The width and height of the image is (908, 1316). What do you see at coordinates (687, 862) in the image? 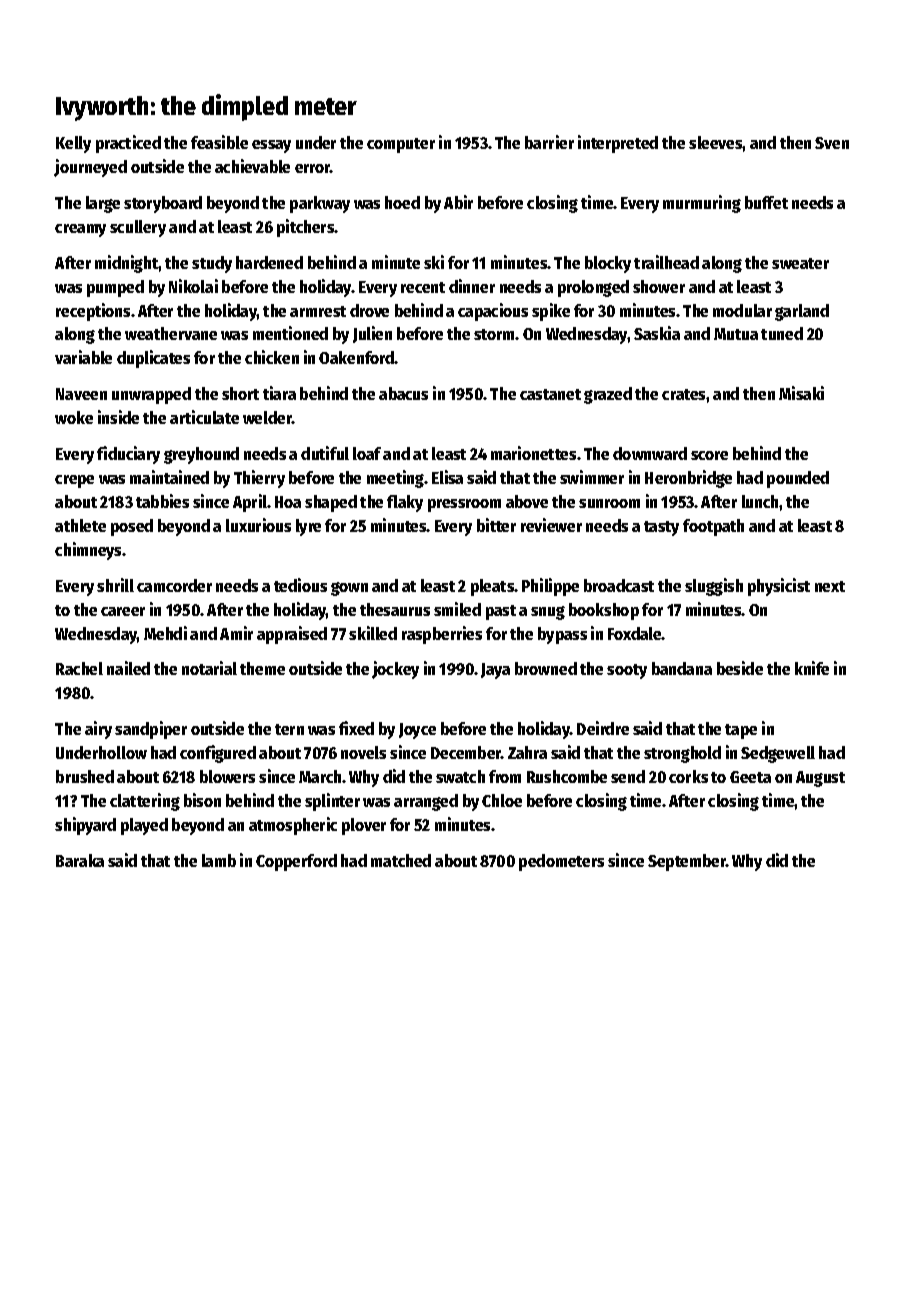
I see `September` at bounding box center [687, 862].
